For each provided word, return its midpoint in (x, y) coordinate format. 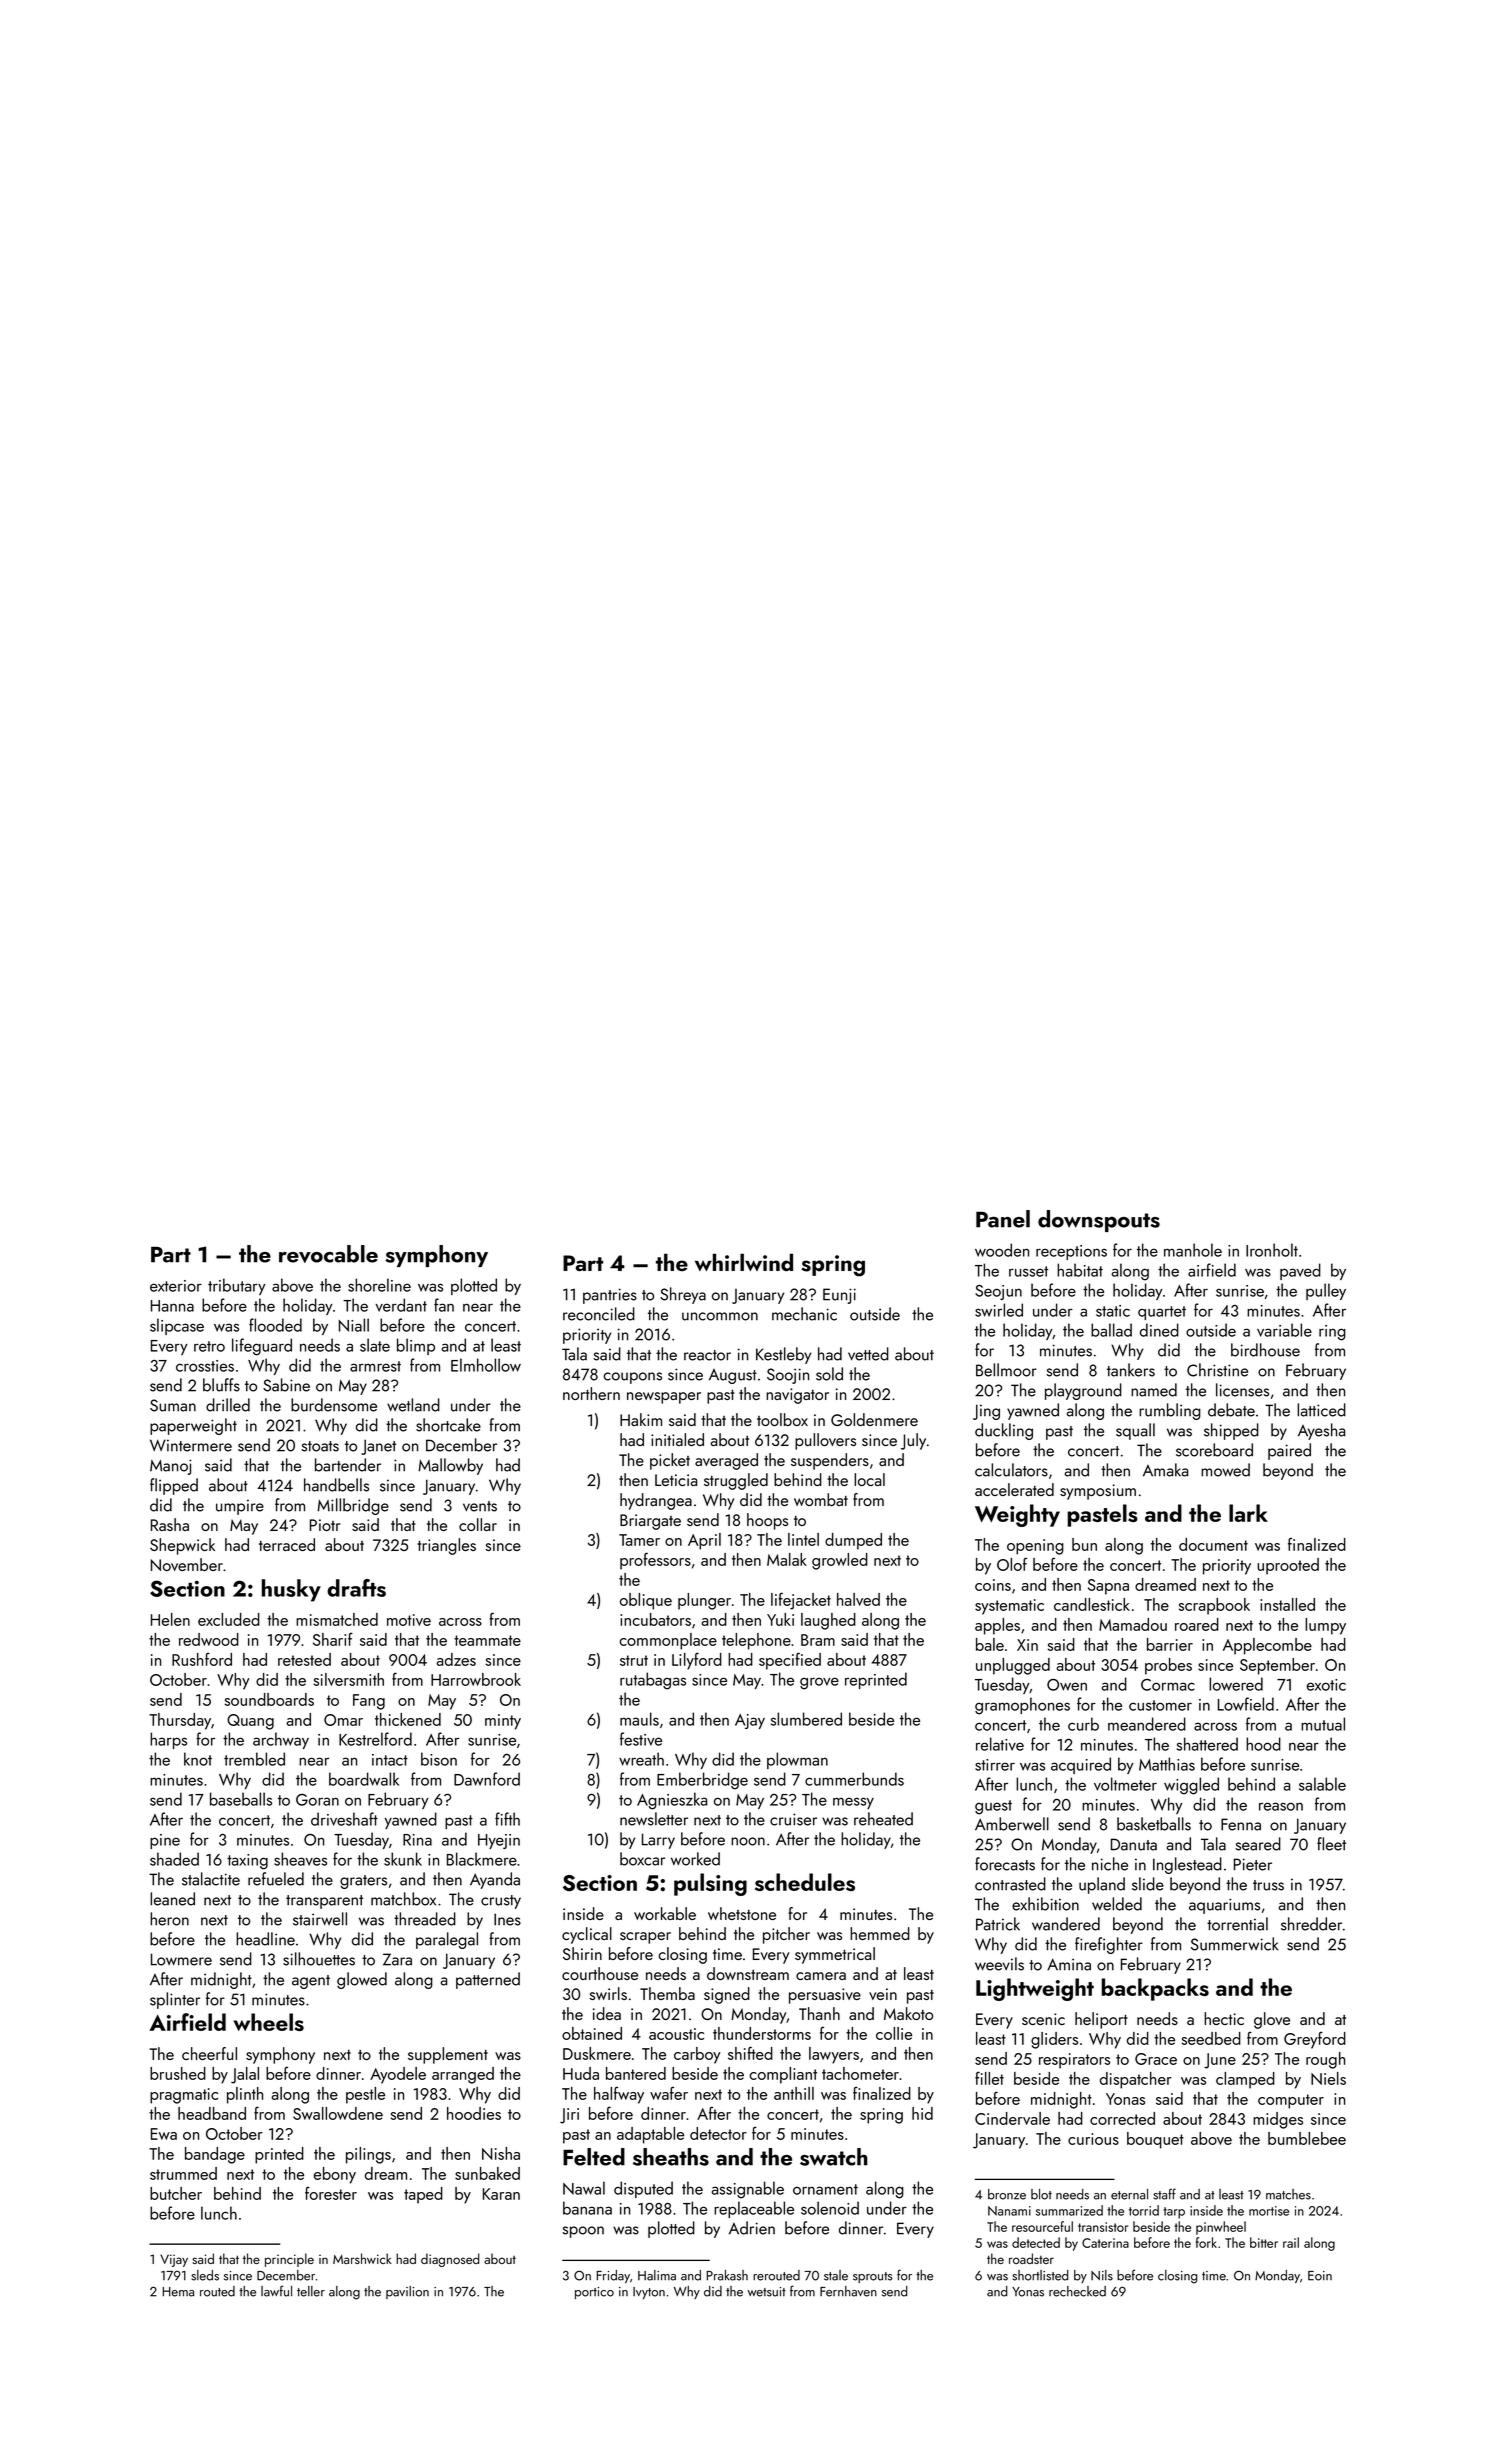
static (1113, 1311)
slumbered (806, 1719)
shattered (1207, 1744)
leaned (172, 1899)
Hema (178, 2292)
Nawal (584, 2188)
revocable (328, 1254)
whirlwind (744, 1262)
